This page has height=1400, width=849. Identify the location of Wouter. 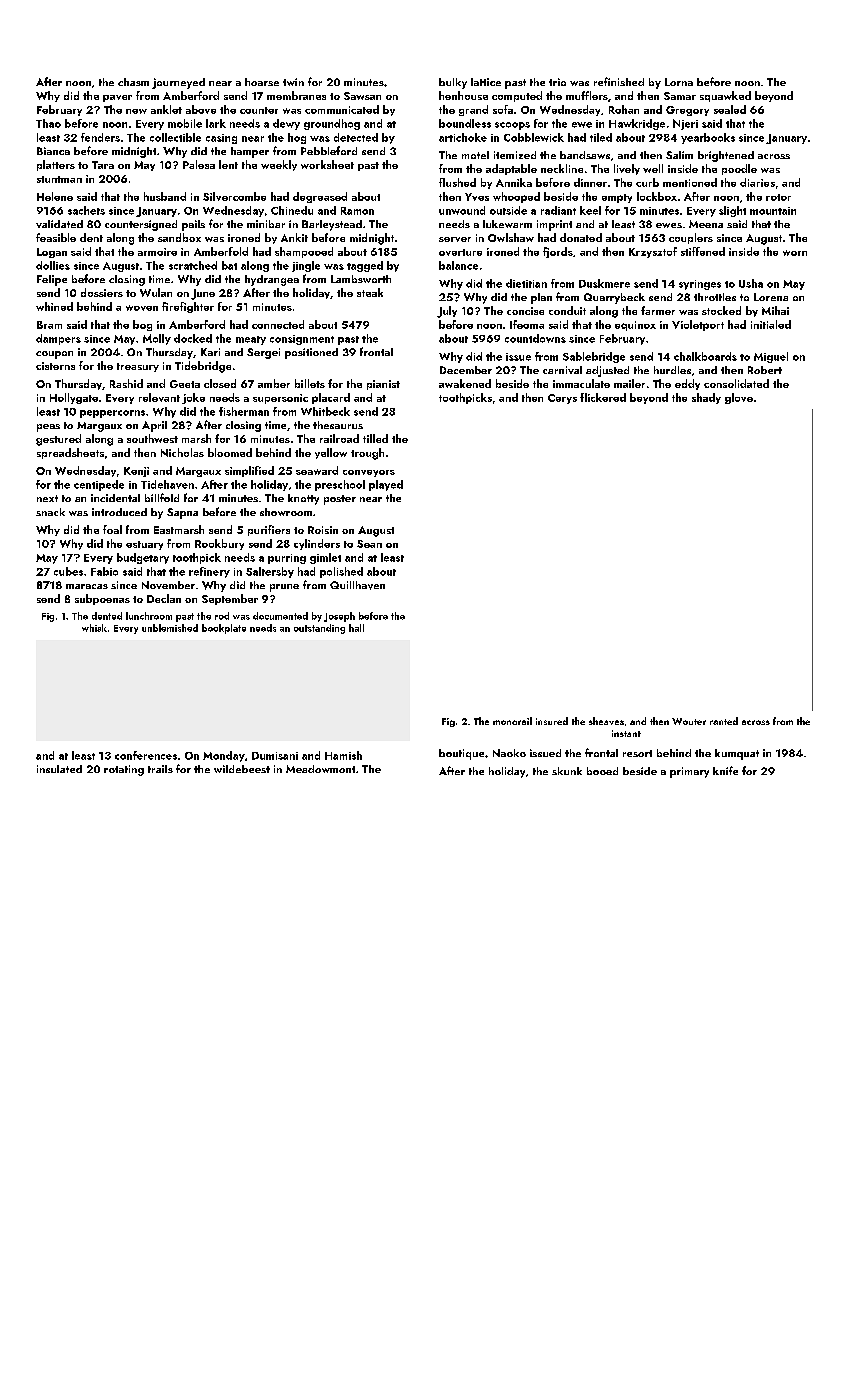
(689, 721).
